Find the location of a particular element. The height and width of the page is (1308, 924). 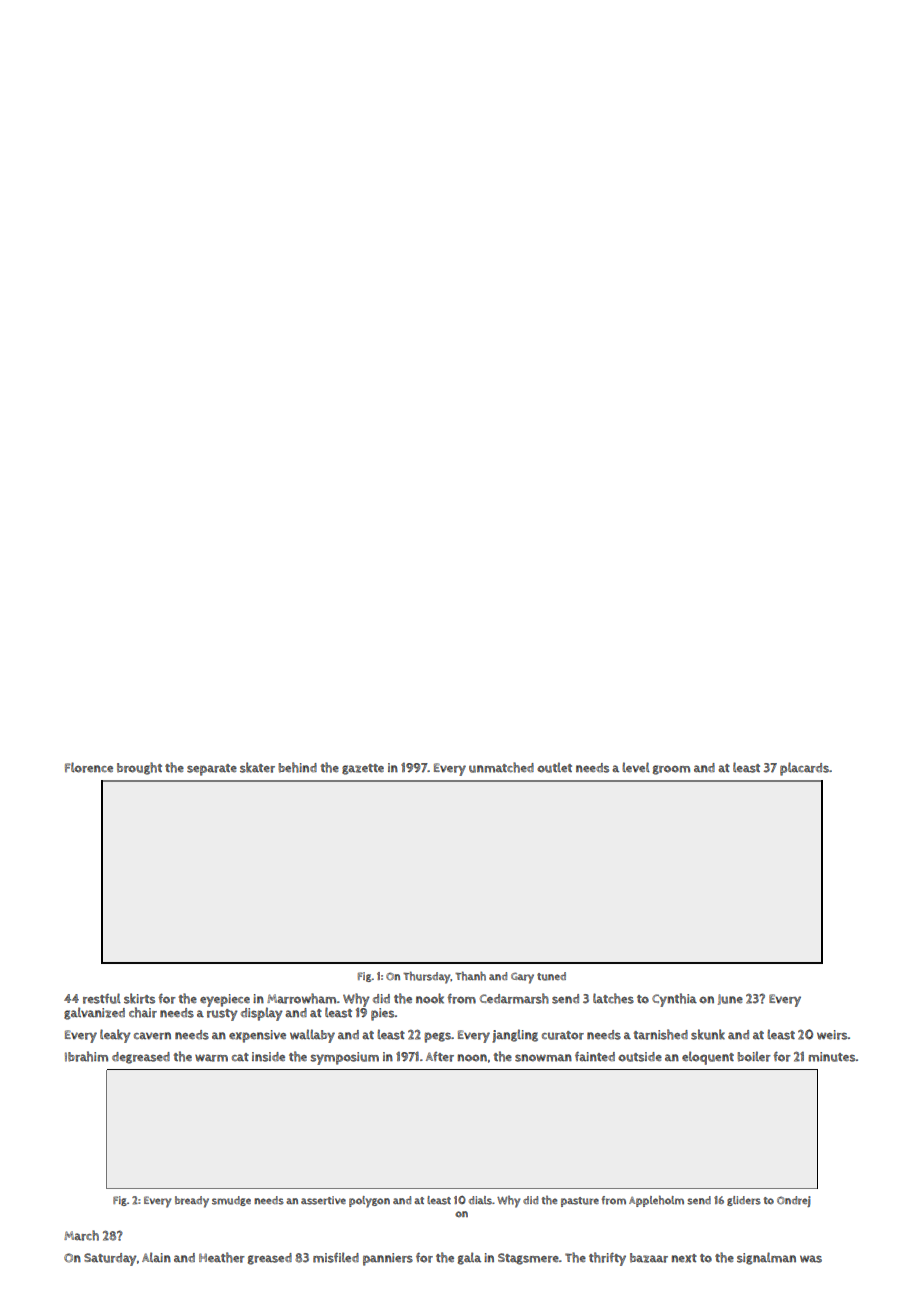

dials is located at coordinates (480, 1200).
